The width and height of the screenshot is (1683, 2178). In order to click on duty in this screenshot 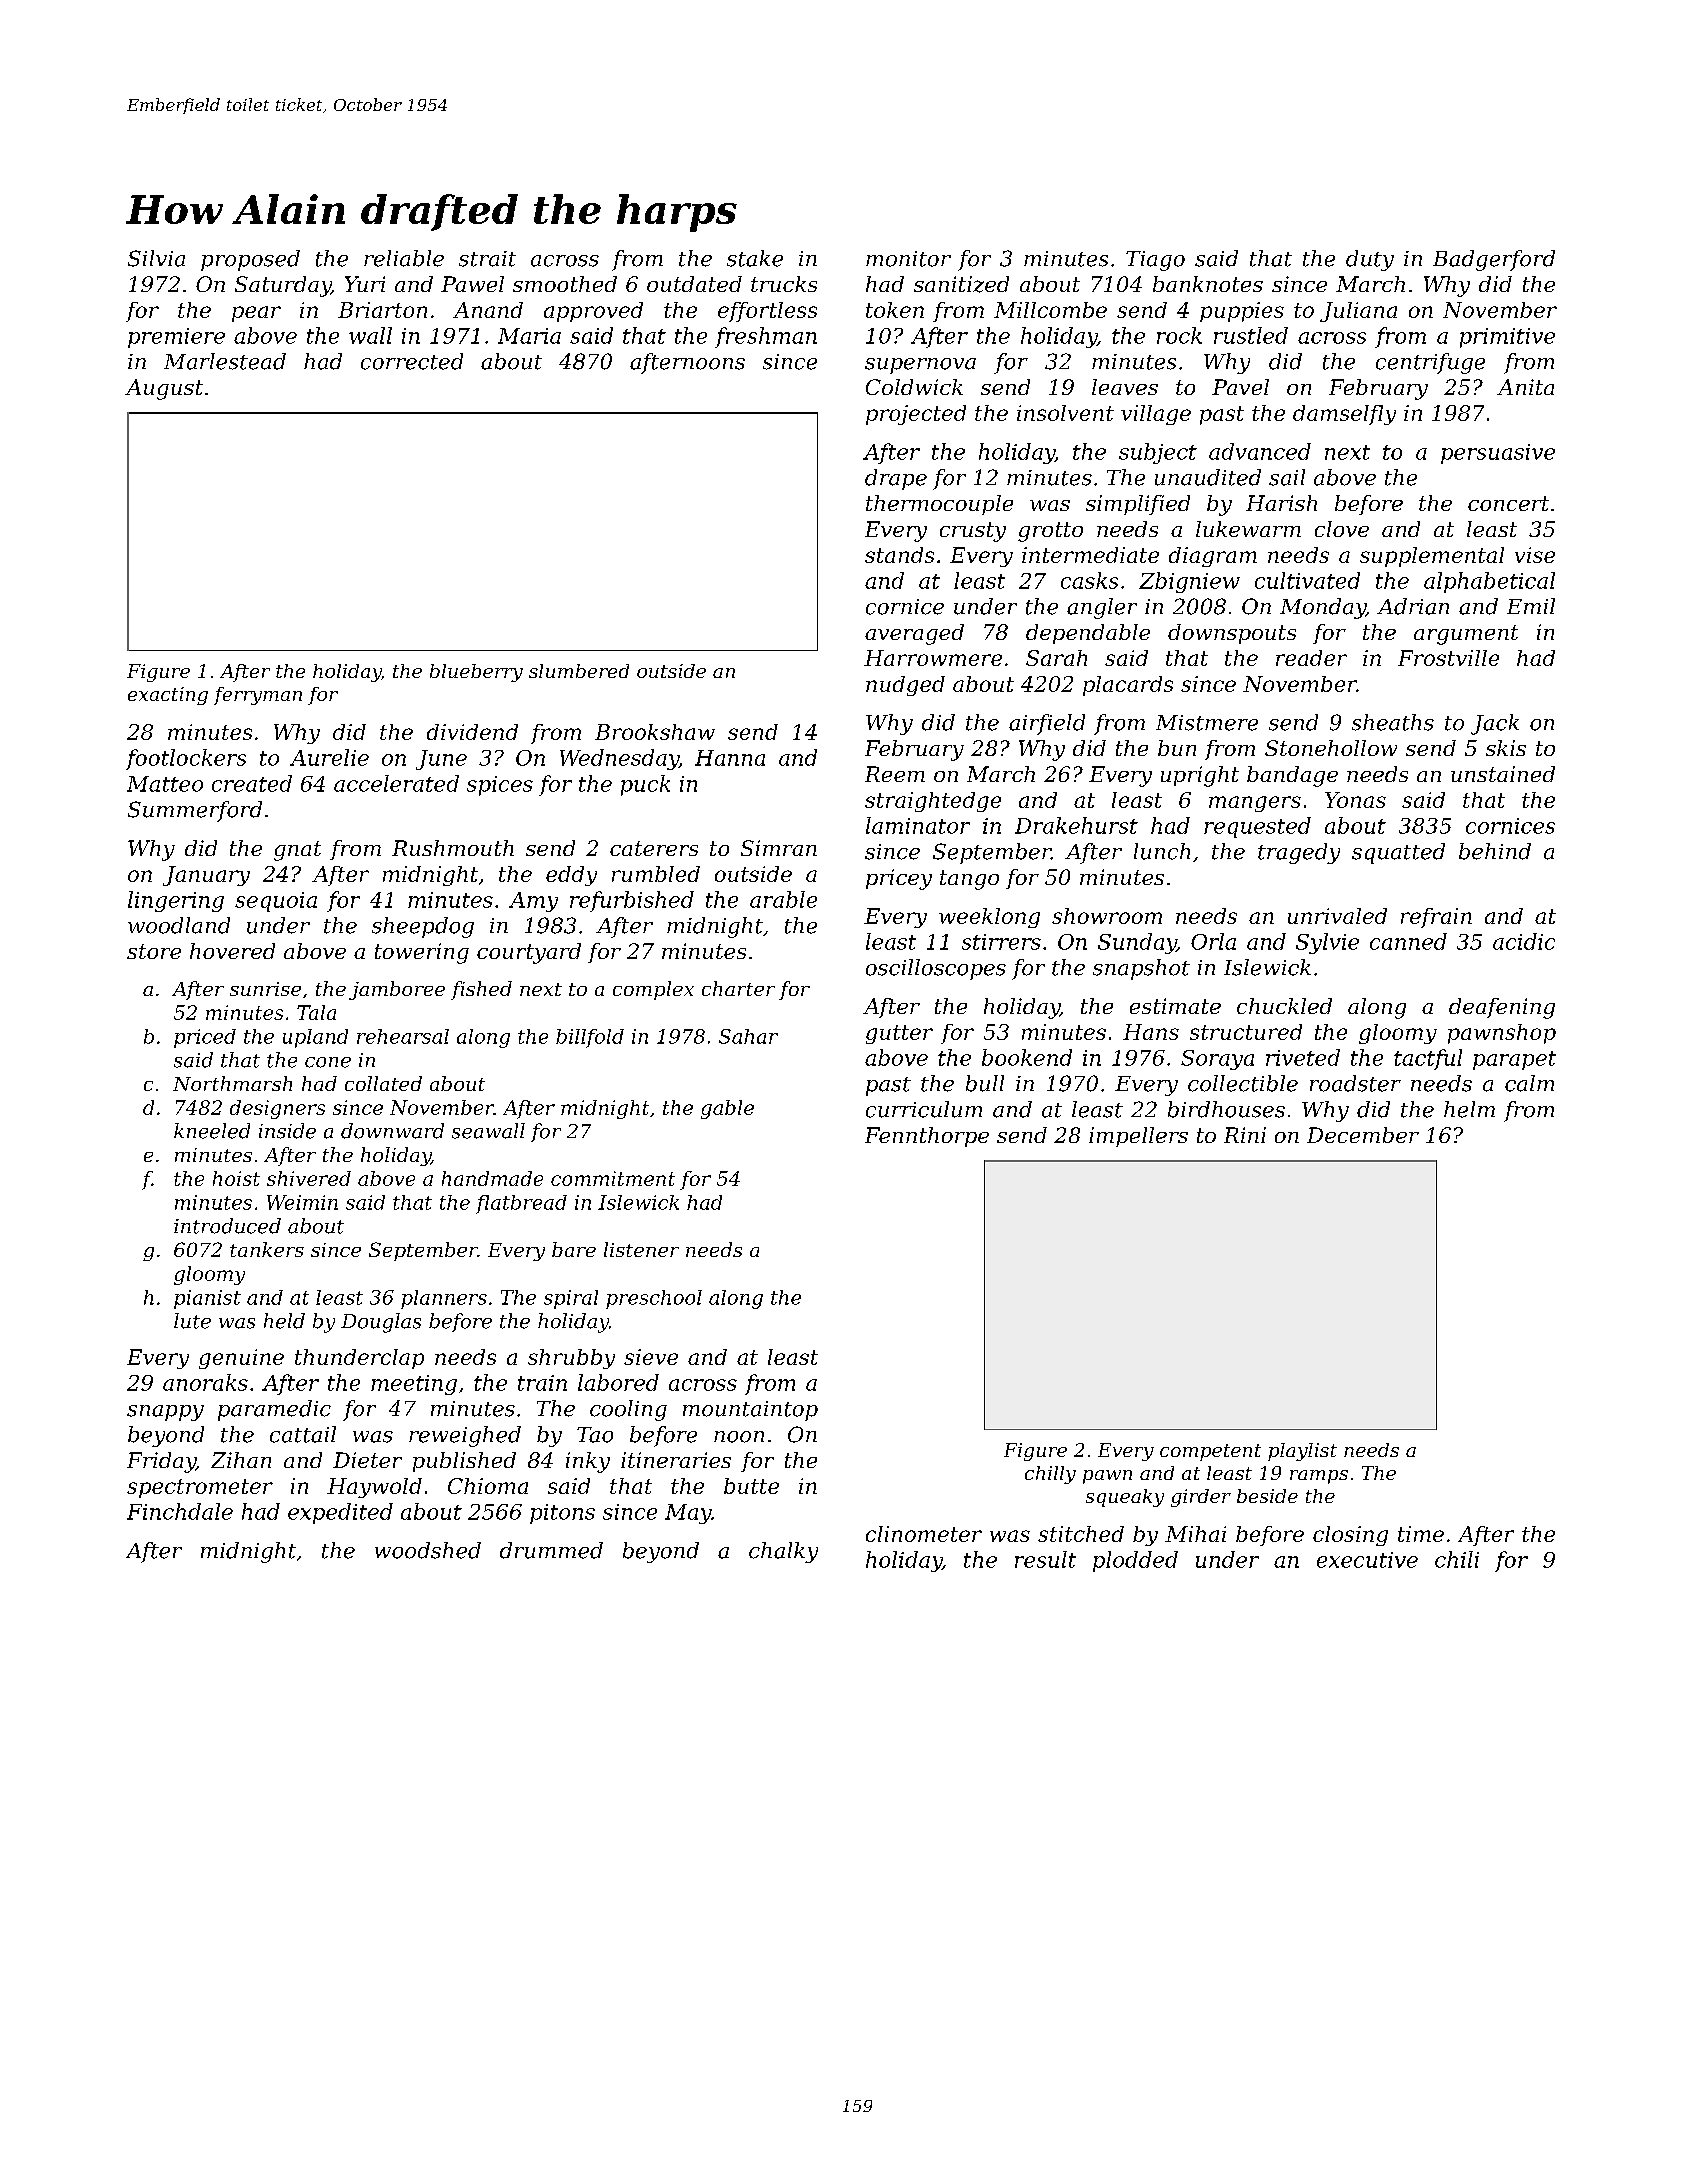, I will do `click(1370, 260)`.
